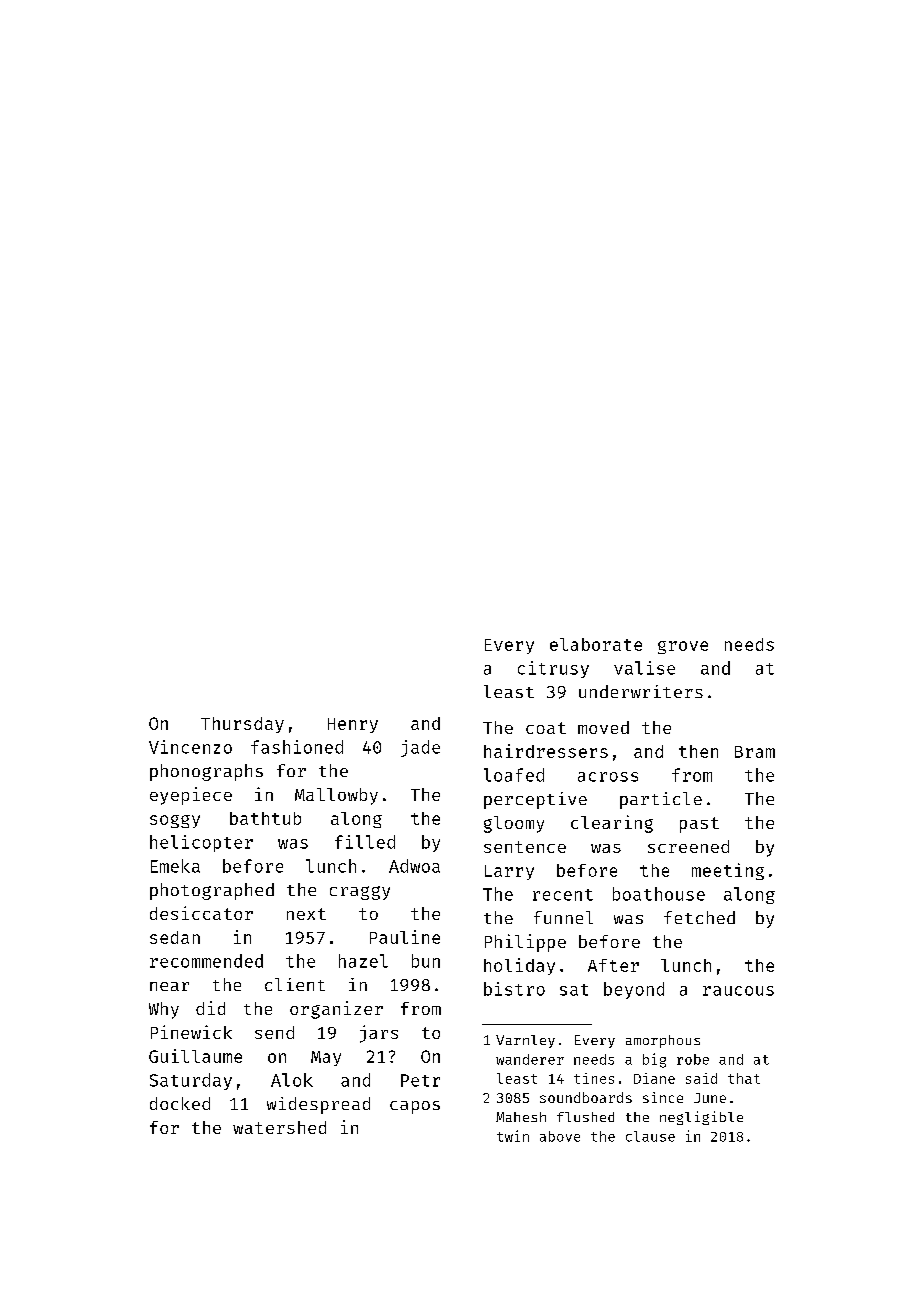  What do you see at coordinates (379, 1034) in the screenshot?
I see `jars` at bounding box center [379, 1034].
